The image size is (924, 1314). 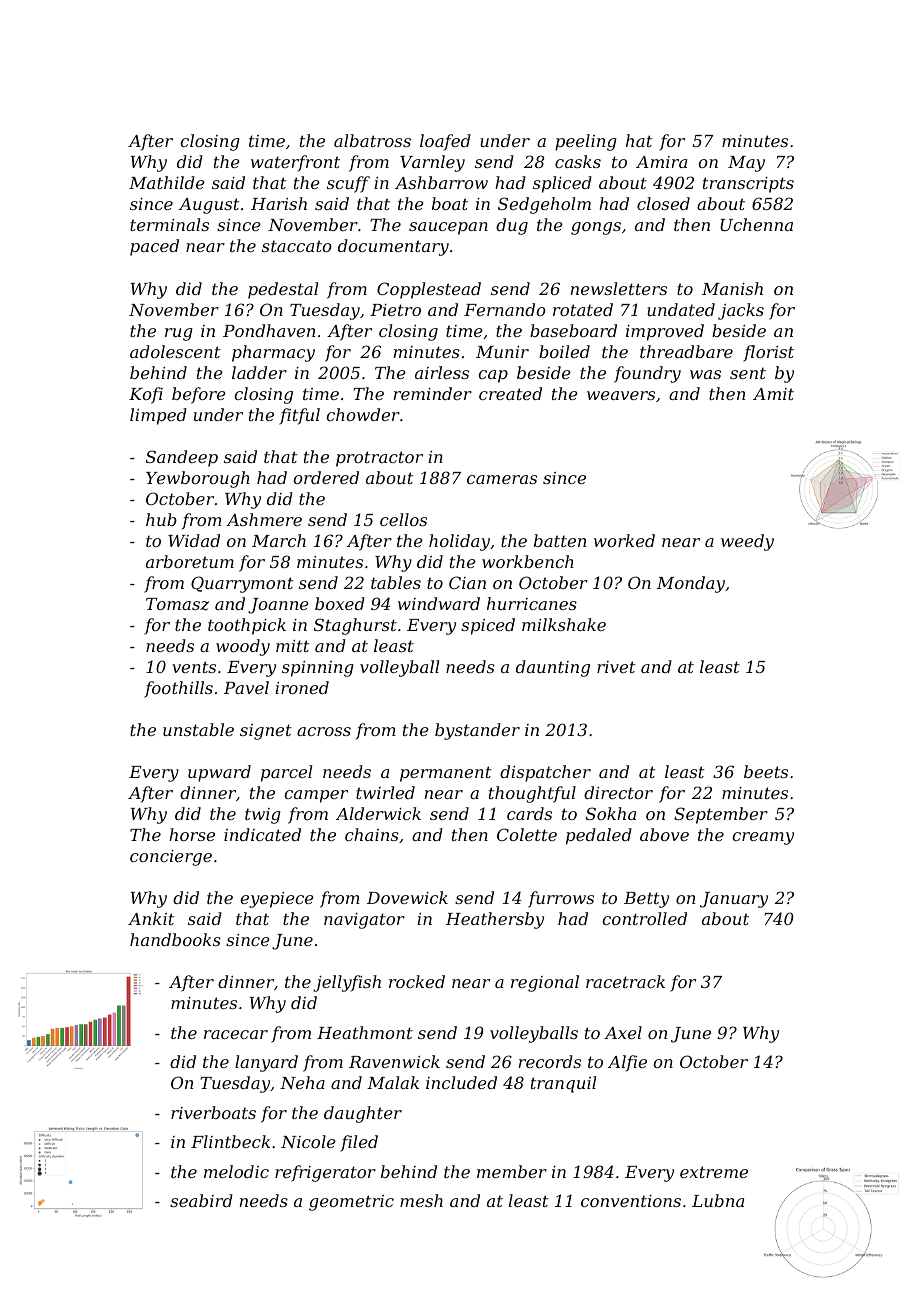 What do you see at coordinates (562, 184) in the screenshot?
I see `spliced` at bounding box center [562, 184].
